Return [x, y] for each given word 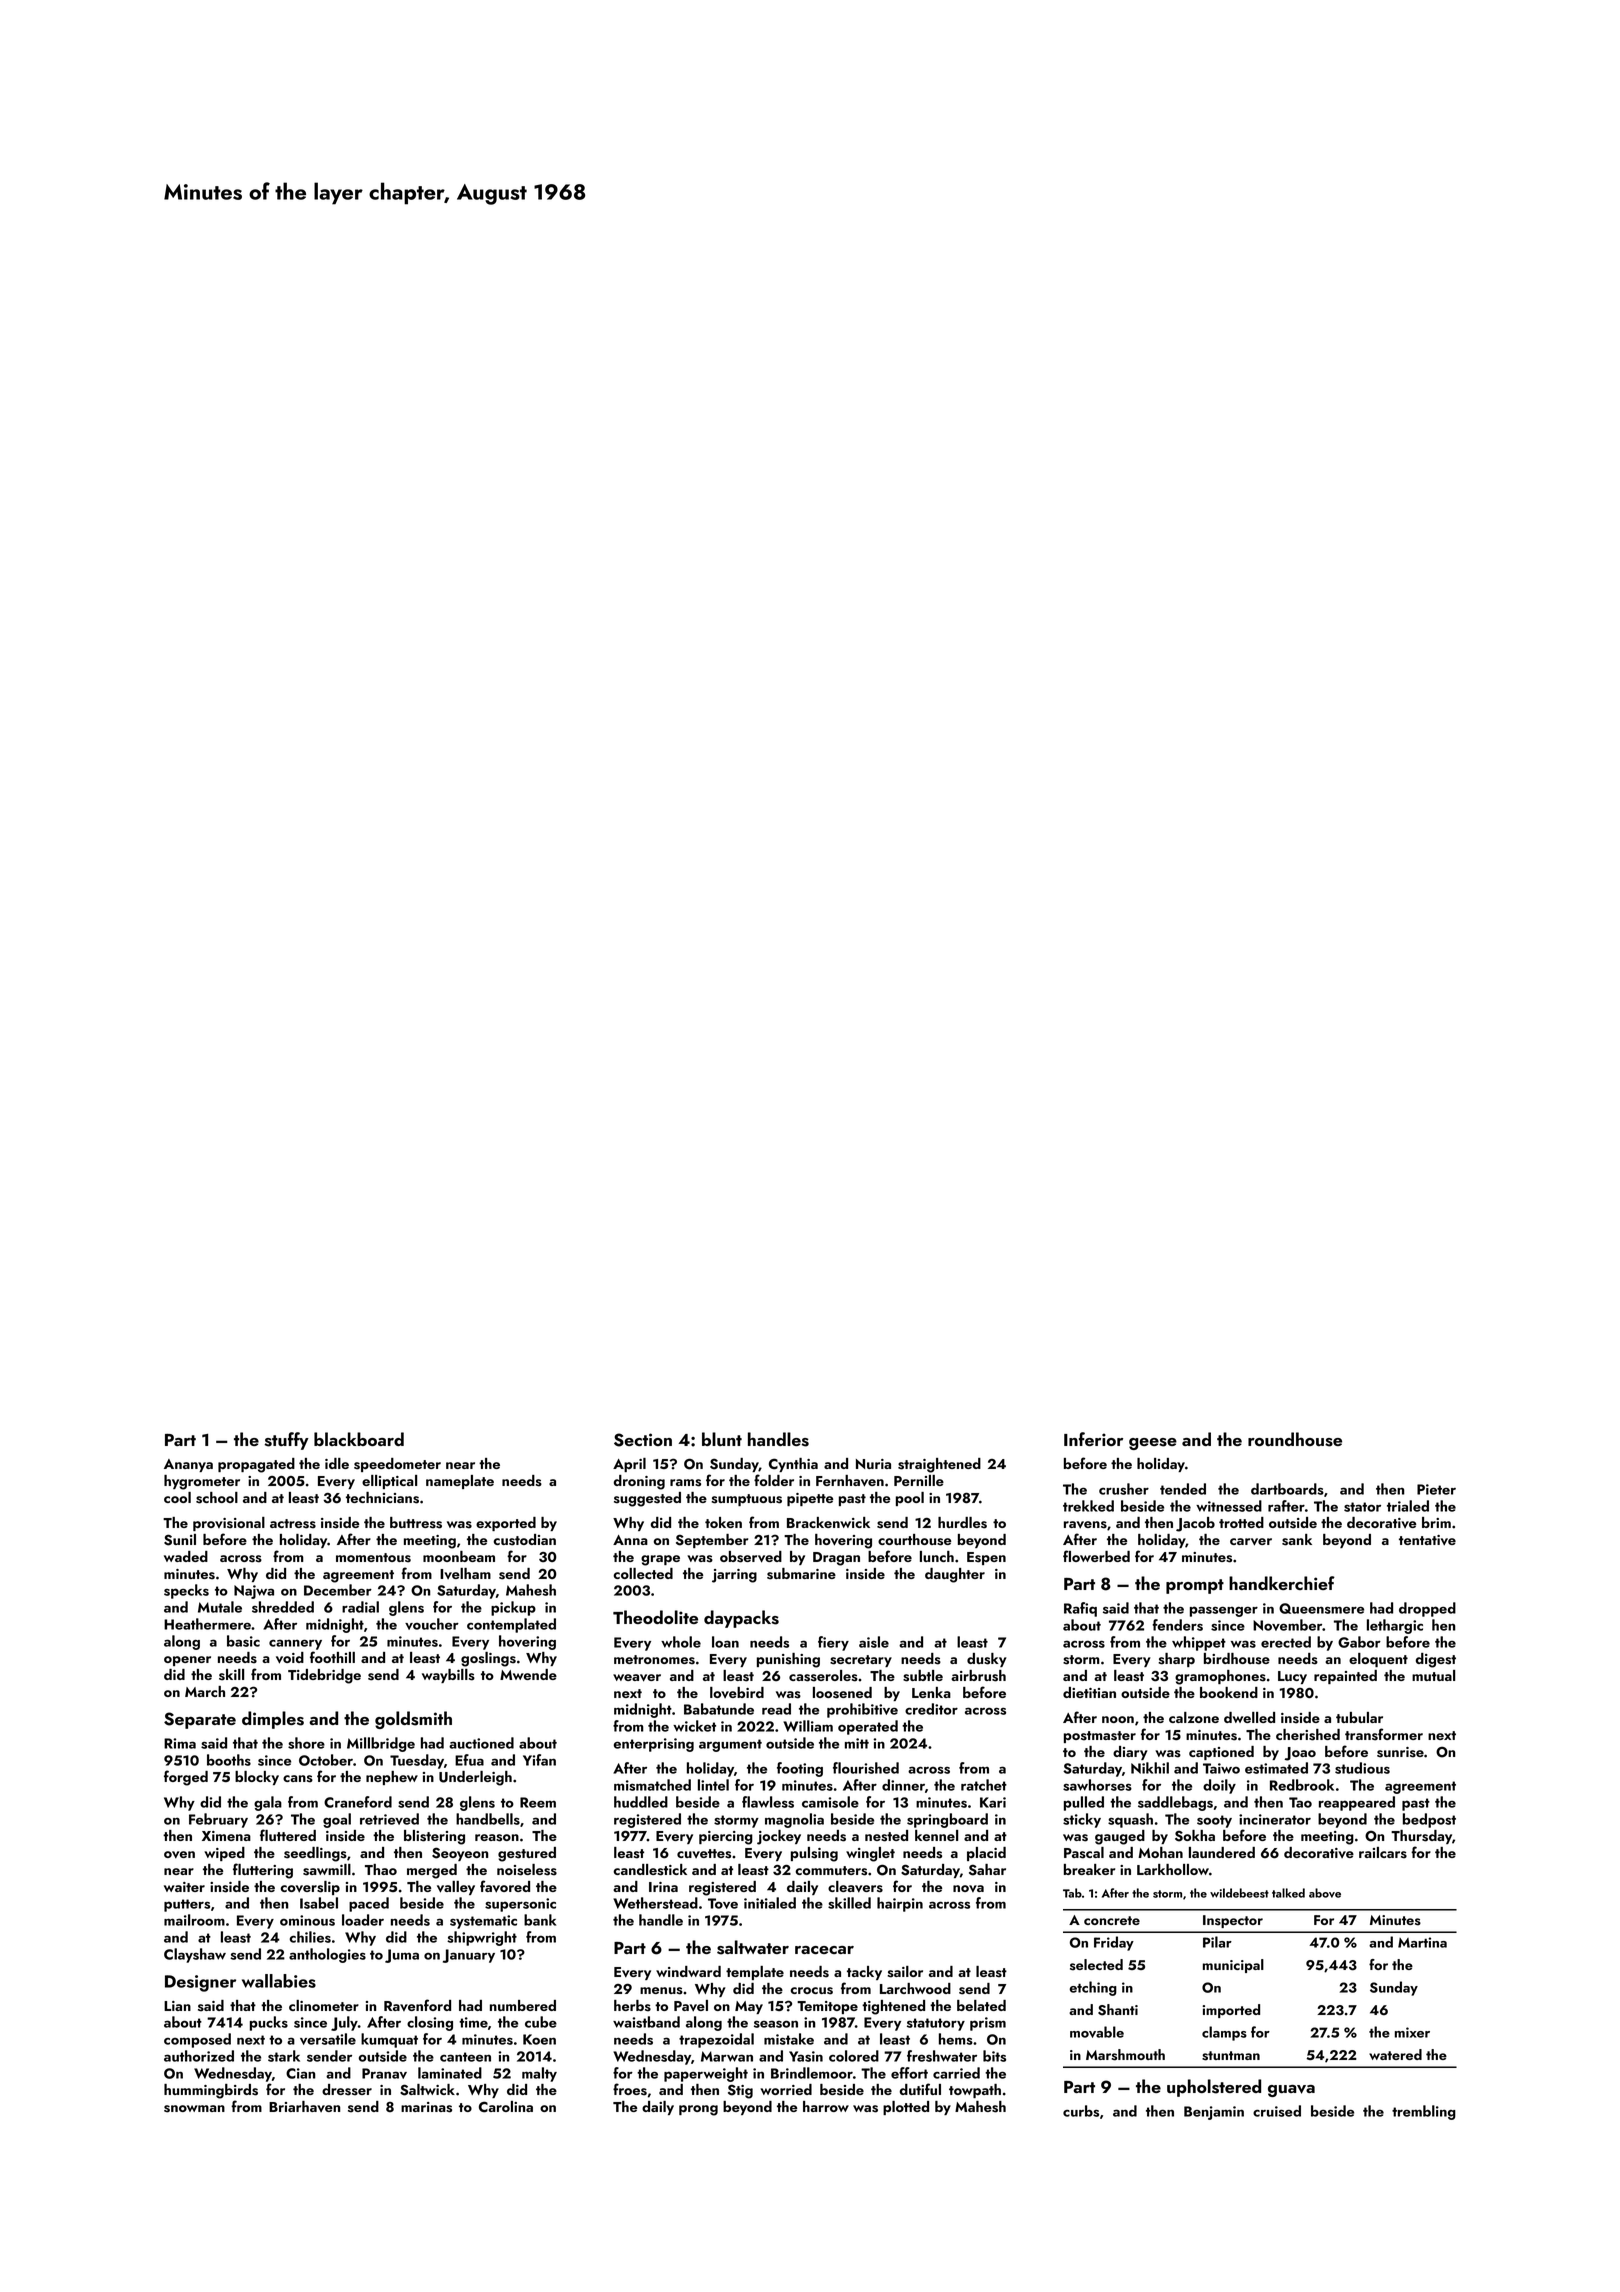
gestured [527, 1854]
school [217, 1498]
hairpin [900, 1904]
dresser [347, 2090]
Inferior [1093, 1439]
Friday [1114, 1943]
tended [1183, 1489]
